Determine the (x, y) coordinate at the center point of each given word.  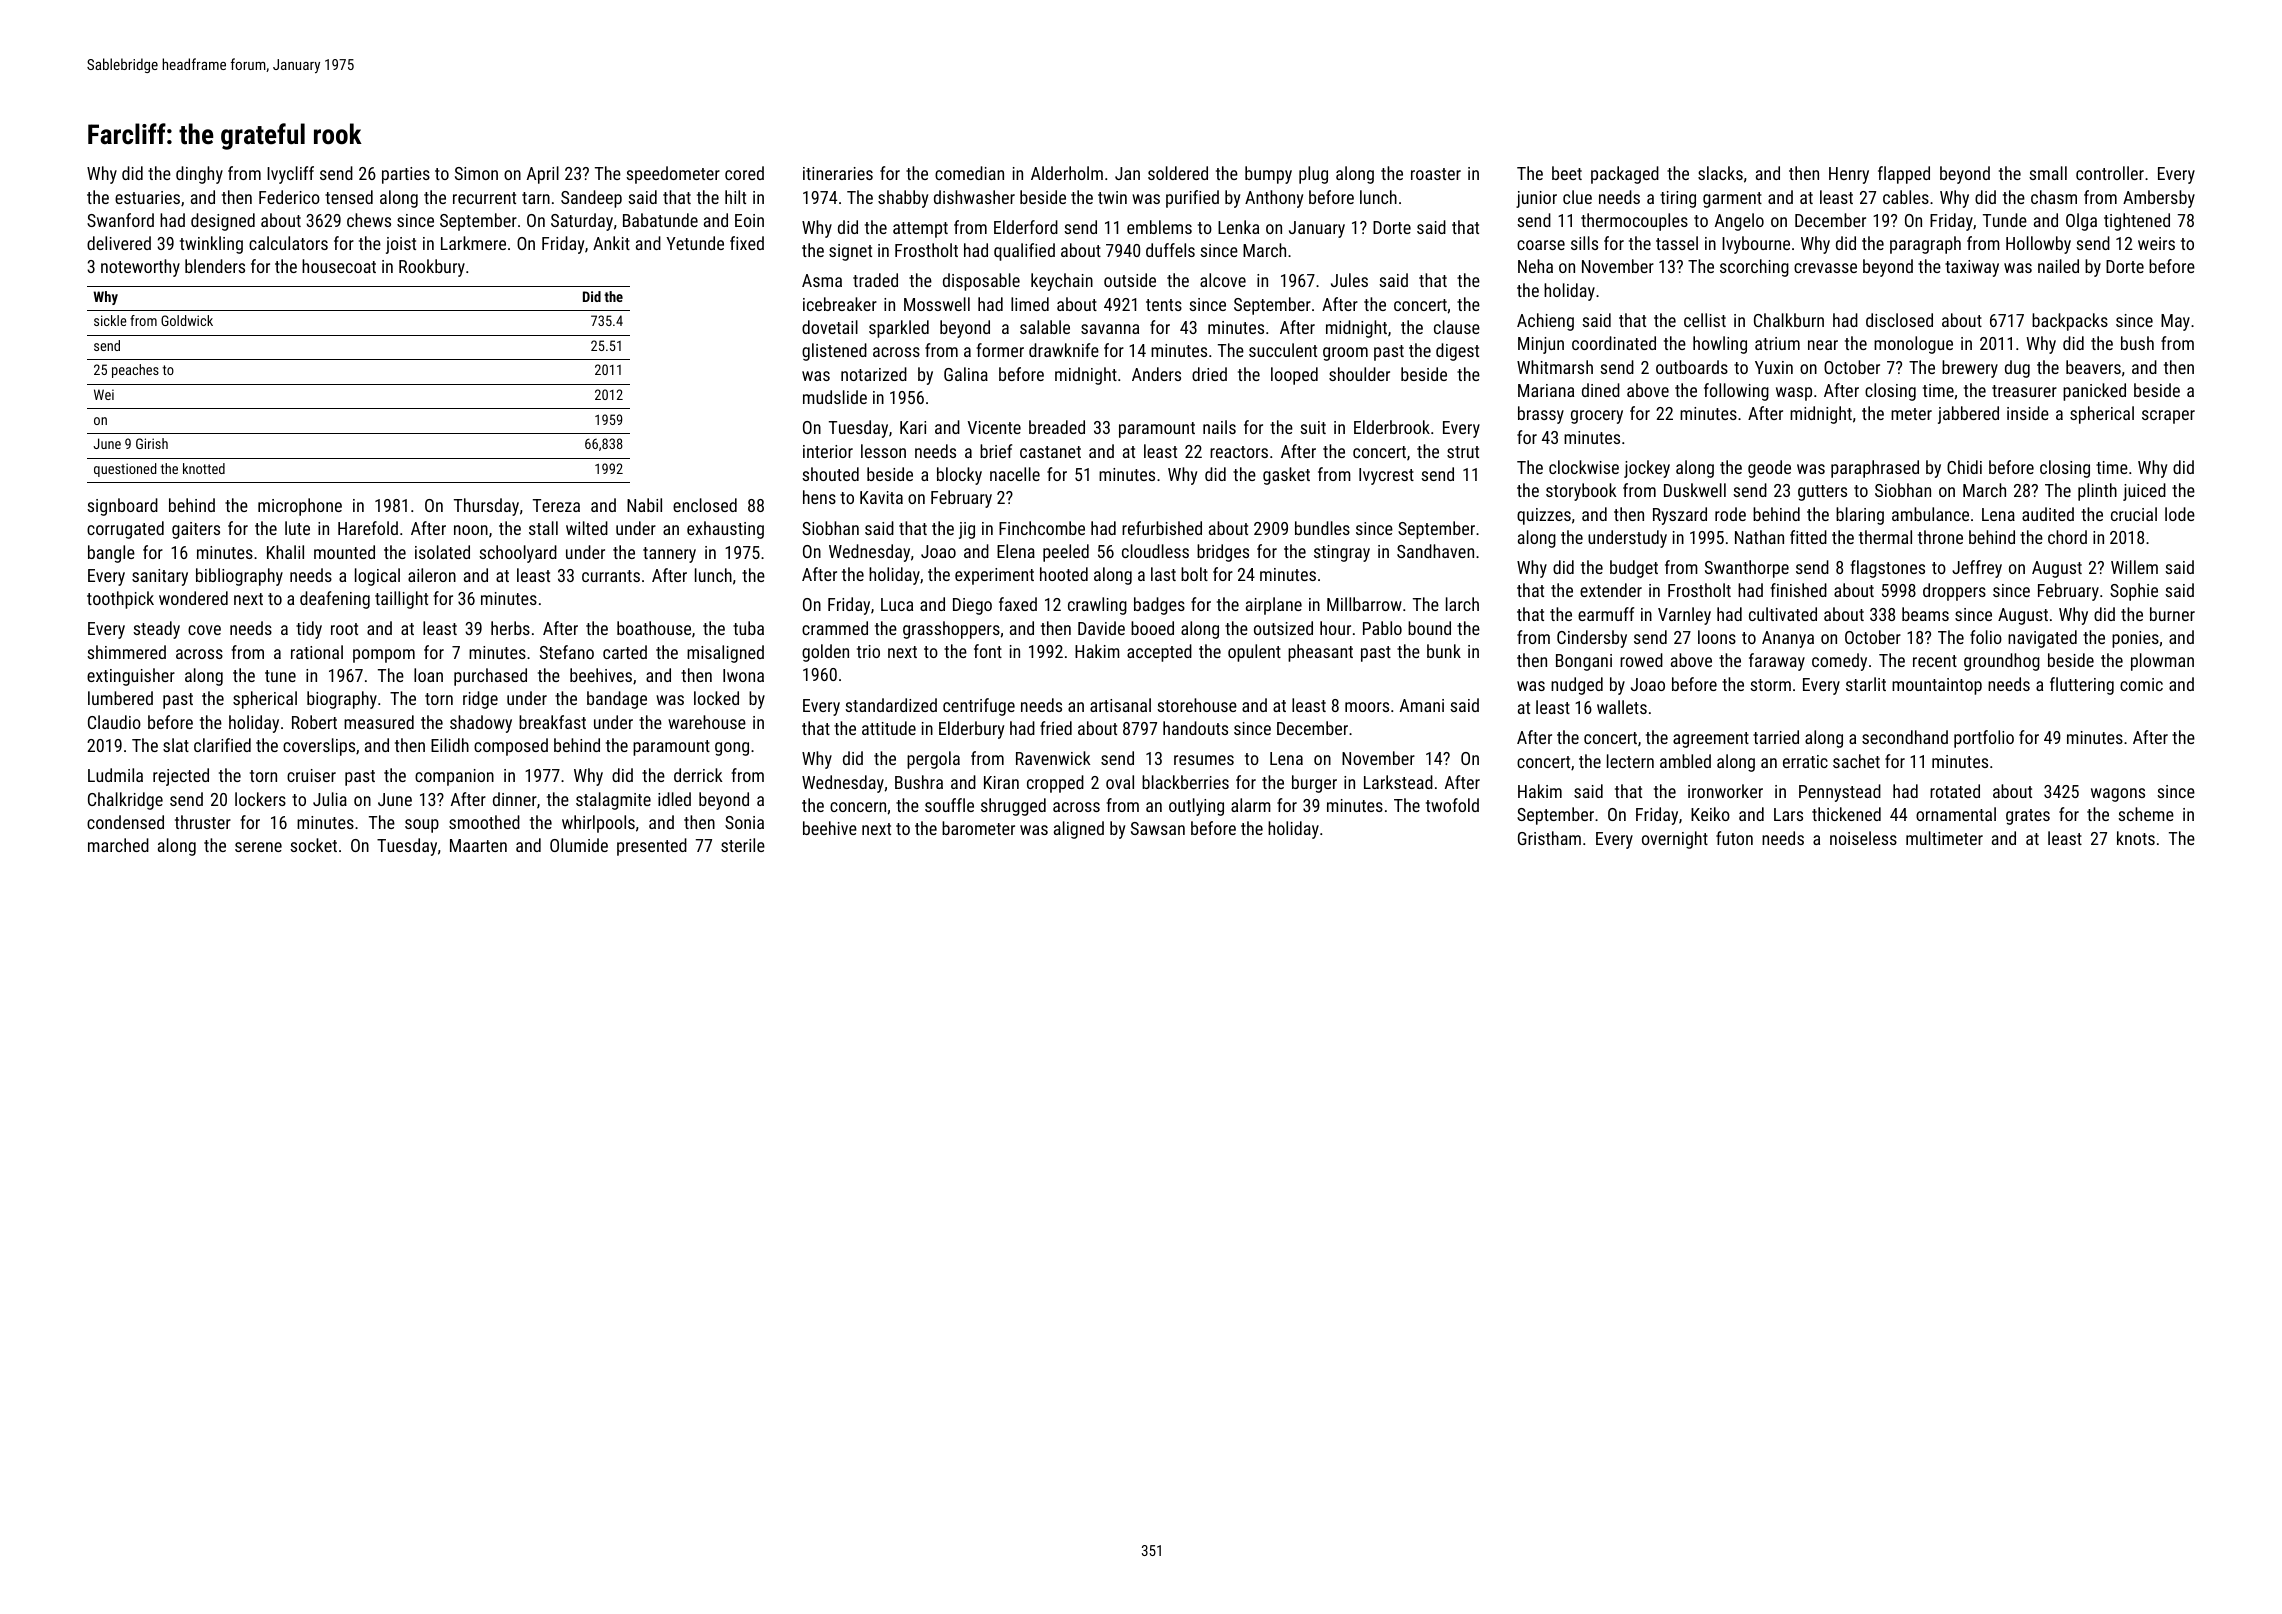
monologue (1913, 345)
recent (1935, 661)
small (2048, 173)
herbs (510, 628)
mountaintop (1937, 686)
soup (422, 826)
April (543, 175)
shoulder (1359, 374)
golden (825, 653)
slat (176, 745)
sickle (110, 320)
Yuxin (1774, 367)
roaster (1436, 174)
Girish (152, 443)
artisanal (1120, 705)
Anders (1156, 374)
